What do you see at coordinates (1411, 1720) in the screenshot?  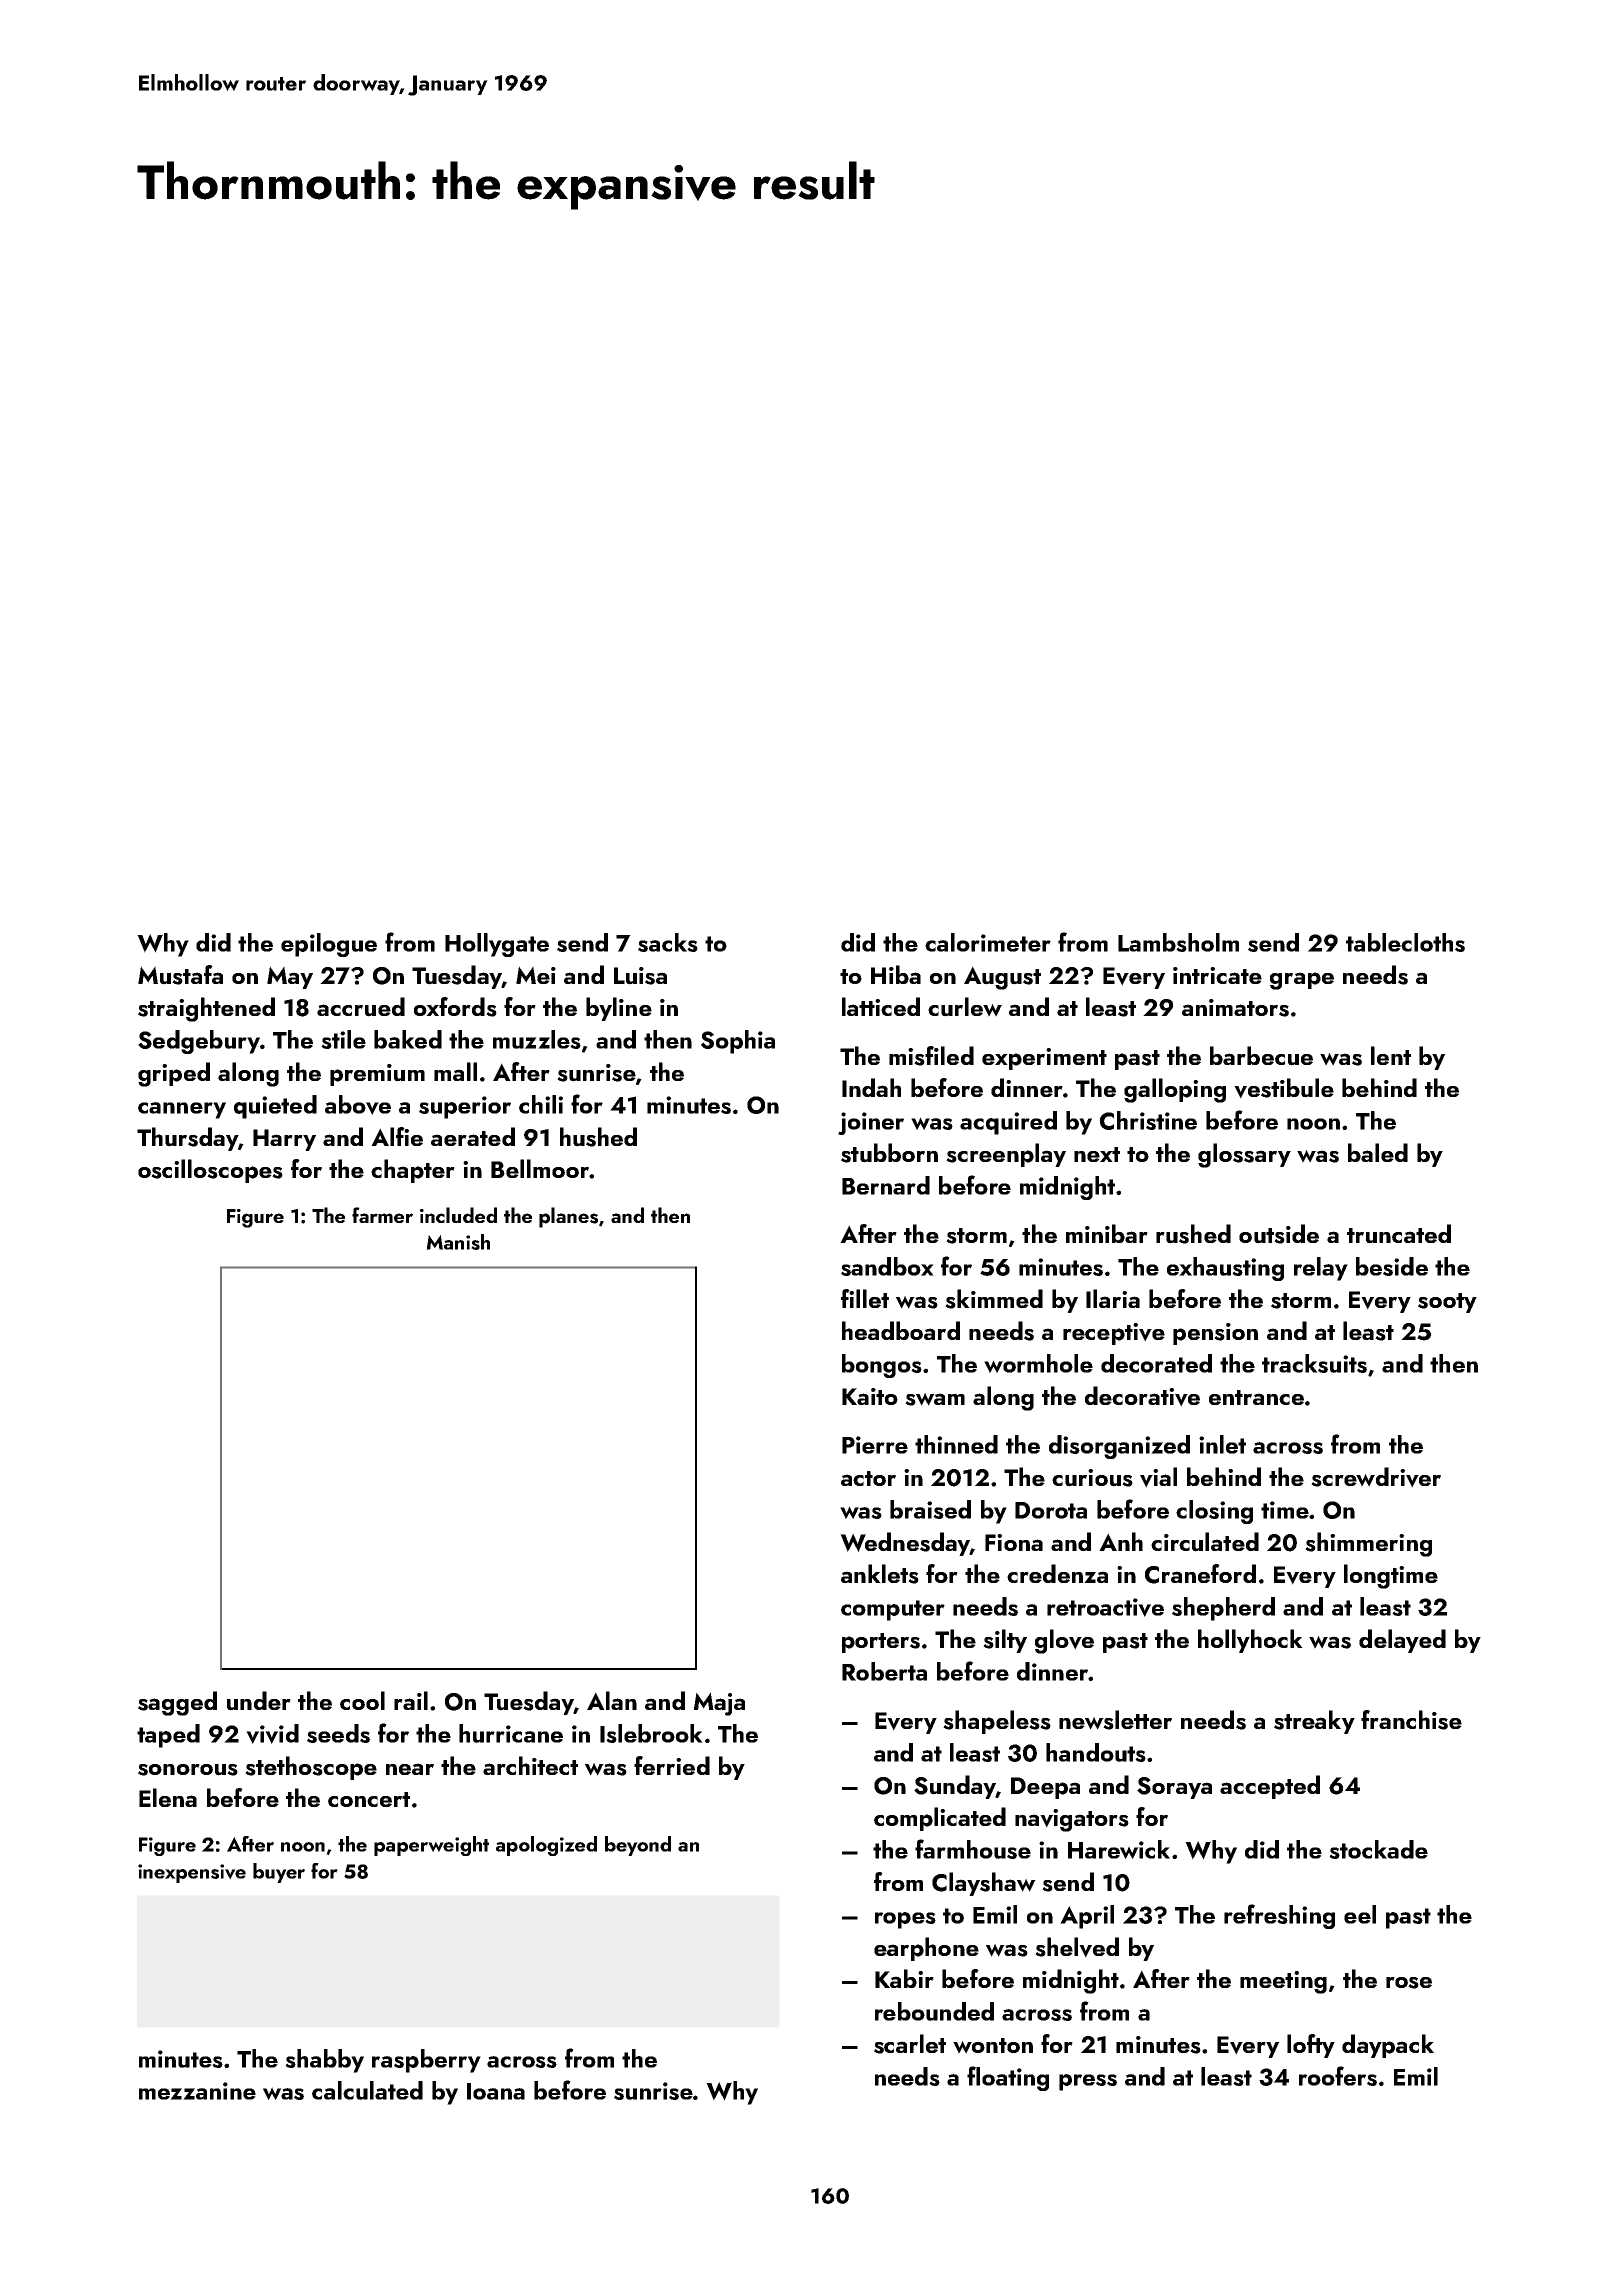 I see `franchise` at bounding box center [1411, 1720].
